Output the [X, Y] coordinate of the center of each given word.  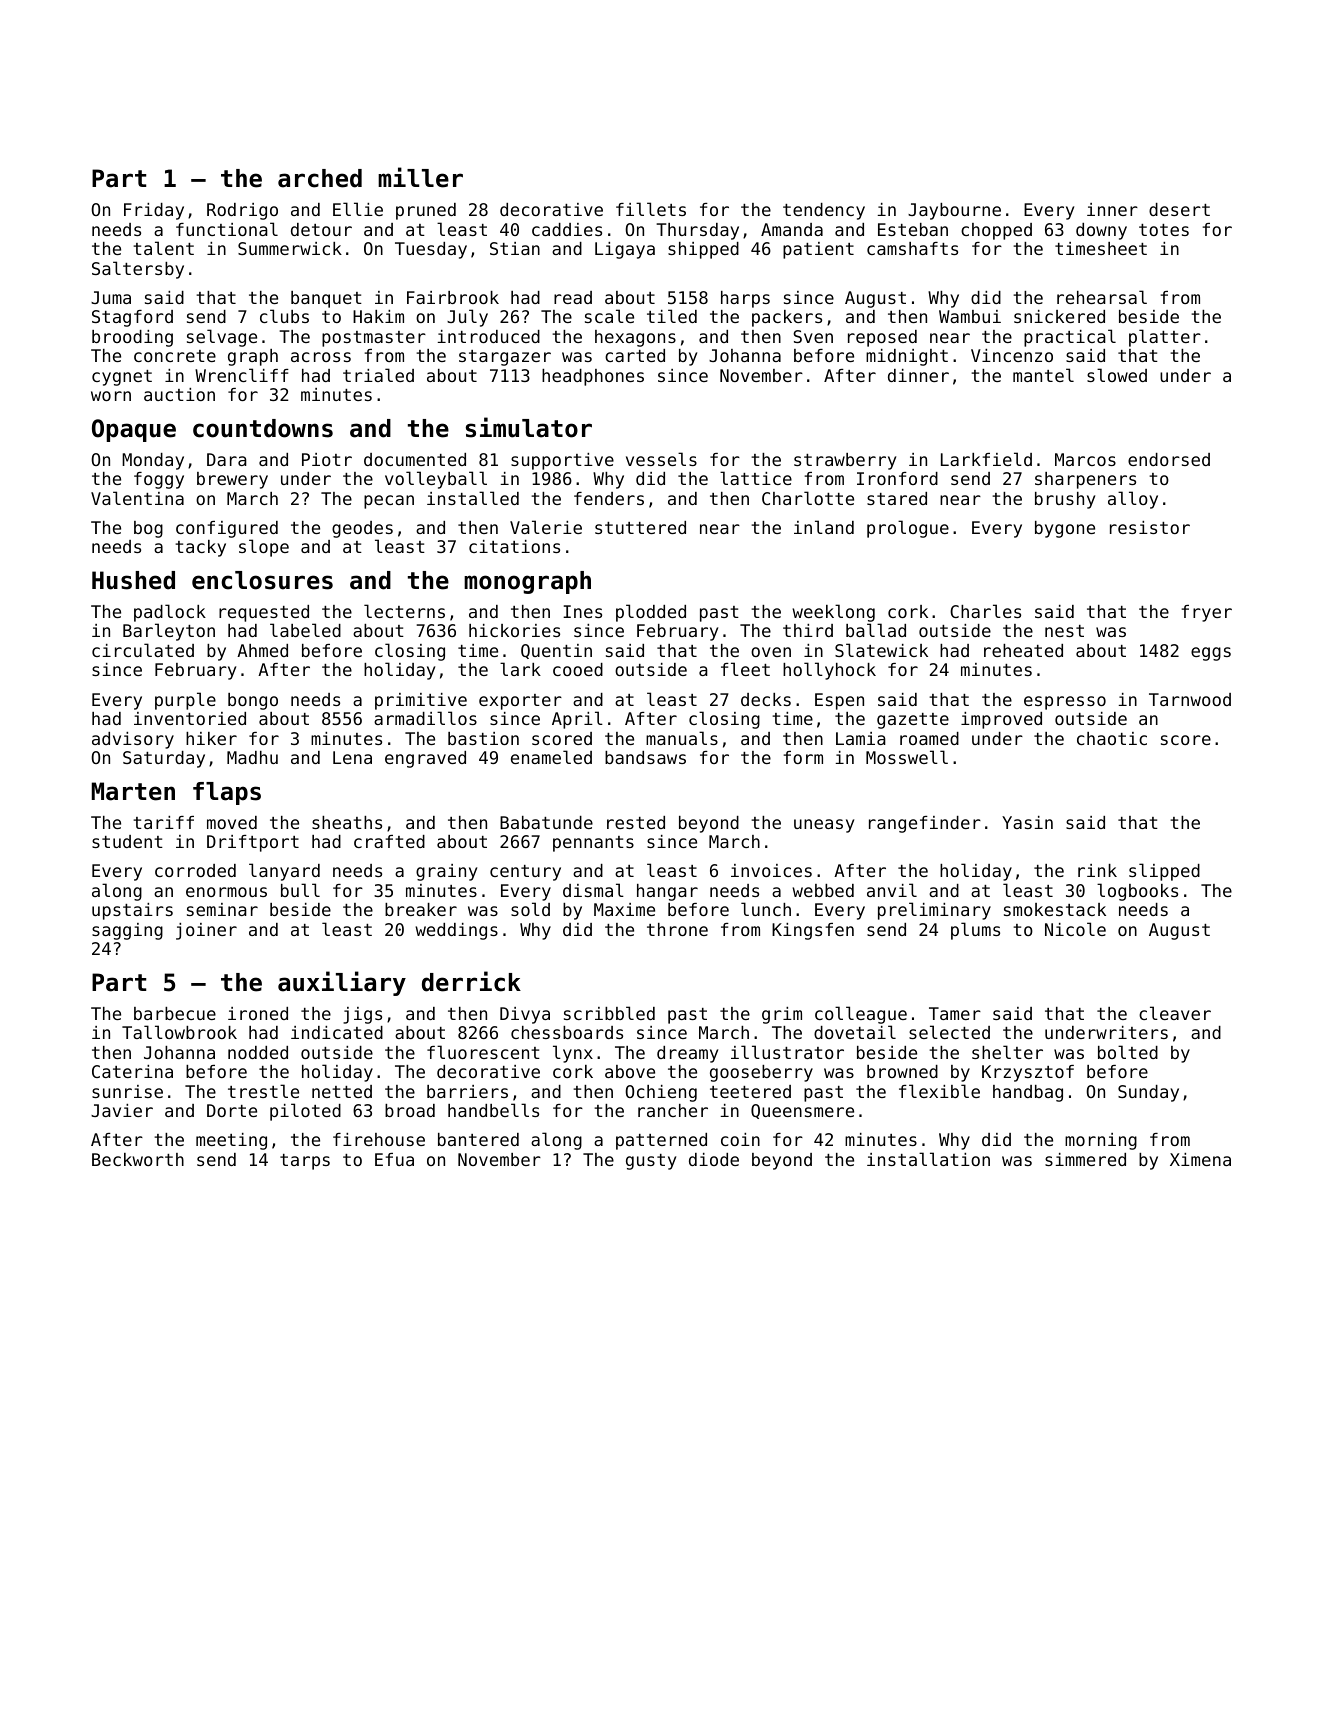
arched [320, 178]
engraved [425, 759]
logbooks [1137, 892]
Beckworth [138, 1159]
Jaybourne [954, 211]
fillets [651, 209]
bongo [253, 701]
